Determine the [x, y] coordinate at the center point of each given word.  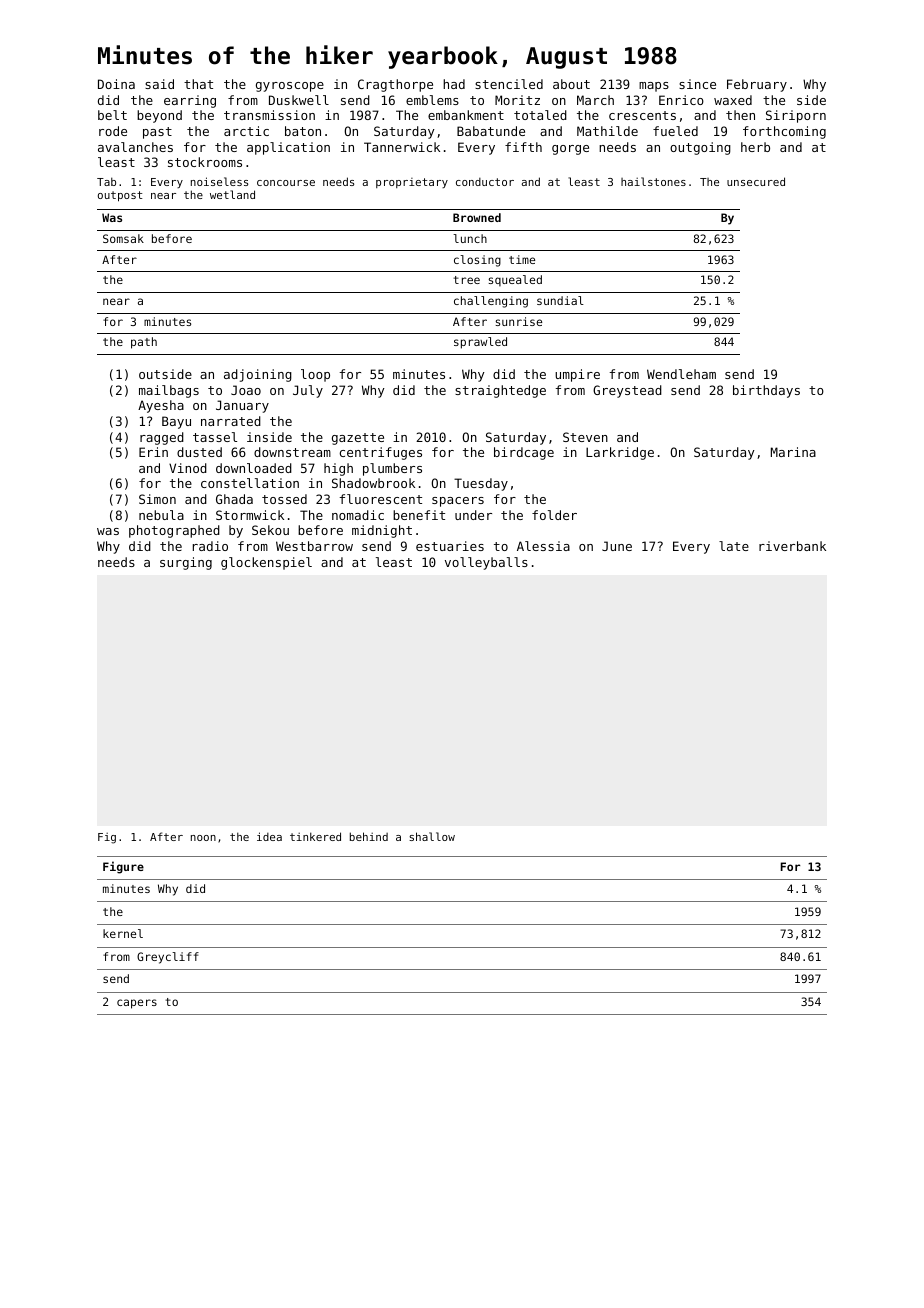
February [757, 85]
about [571, 84]
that [198, 84]
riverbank [792, 546]
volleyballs [486, 563]
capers [137, 1004]
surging [186, 563]
